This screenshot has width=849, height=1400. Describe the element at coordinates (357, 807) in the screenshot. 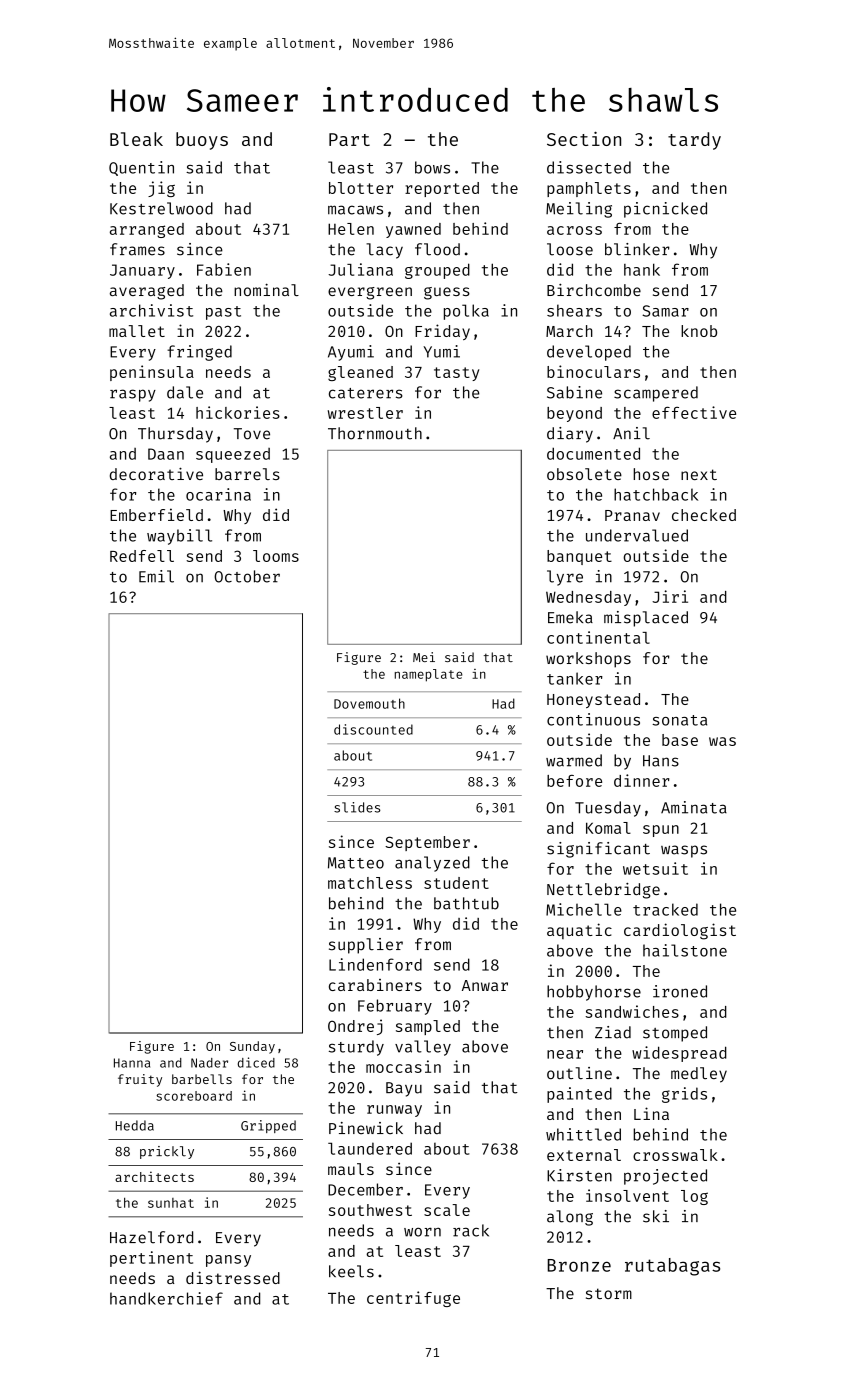

I see `slides` at that location.
